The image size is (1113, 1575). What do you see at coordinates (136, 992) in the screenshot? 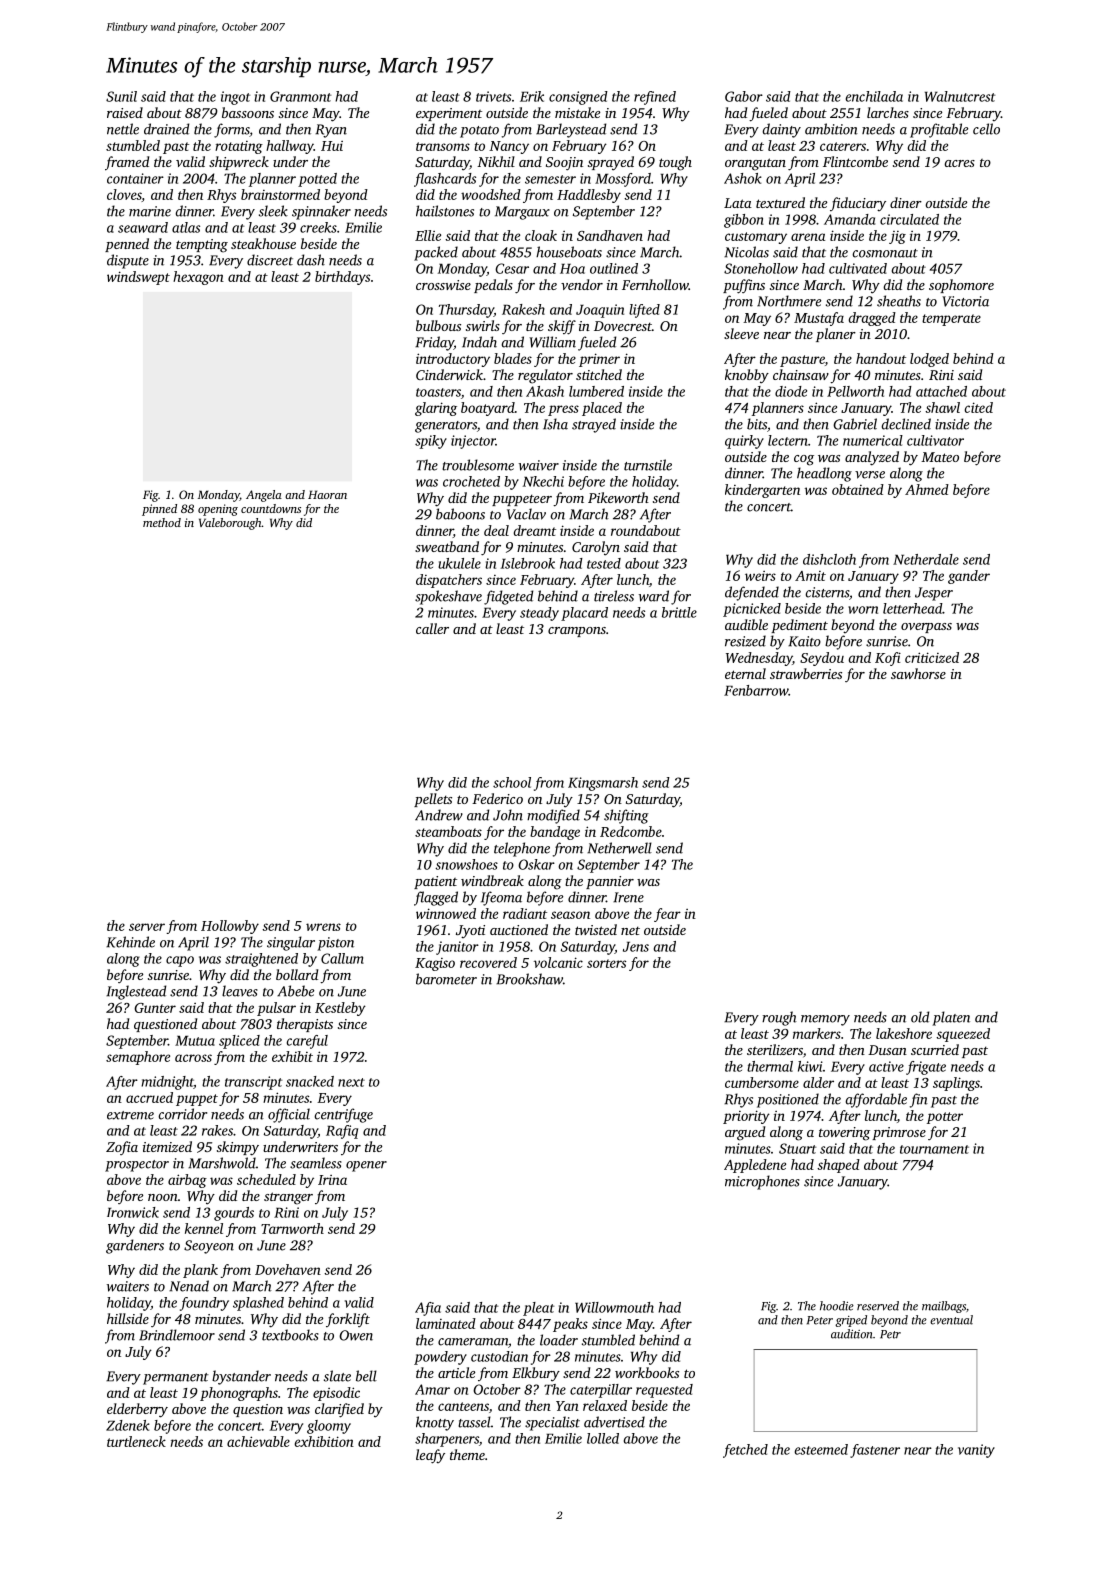
I see `Inglestead` at bounding box center [136, 992].
